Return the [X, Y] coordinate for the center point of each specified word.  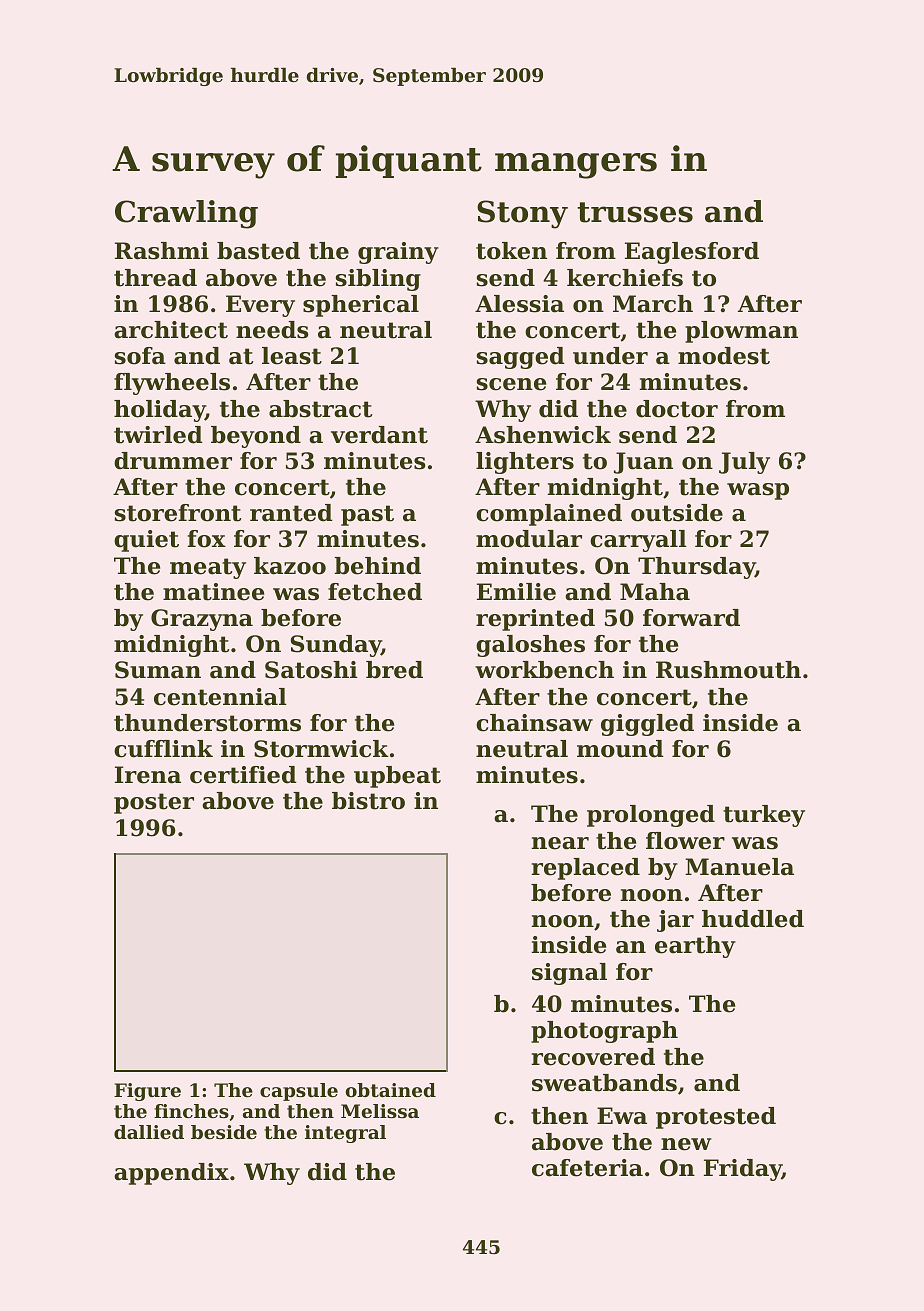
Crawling [186, 214]
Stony [522, 214]
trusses [635, 212]
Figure [147, 1092]
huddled [753, 919]
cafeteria [587, 1168]
